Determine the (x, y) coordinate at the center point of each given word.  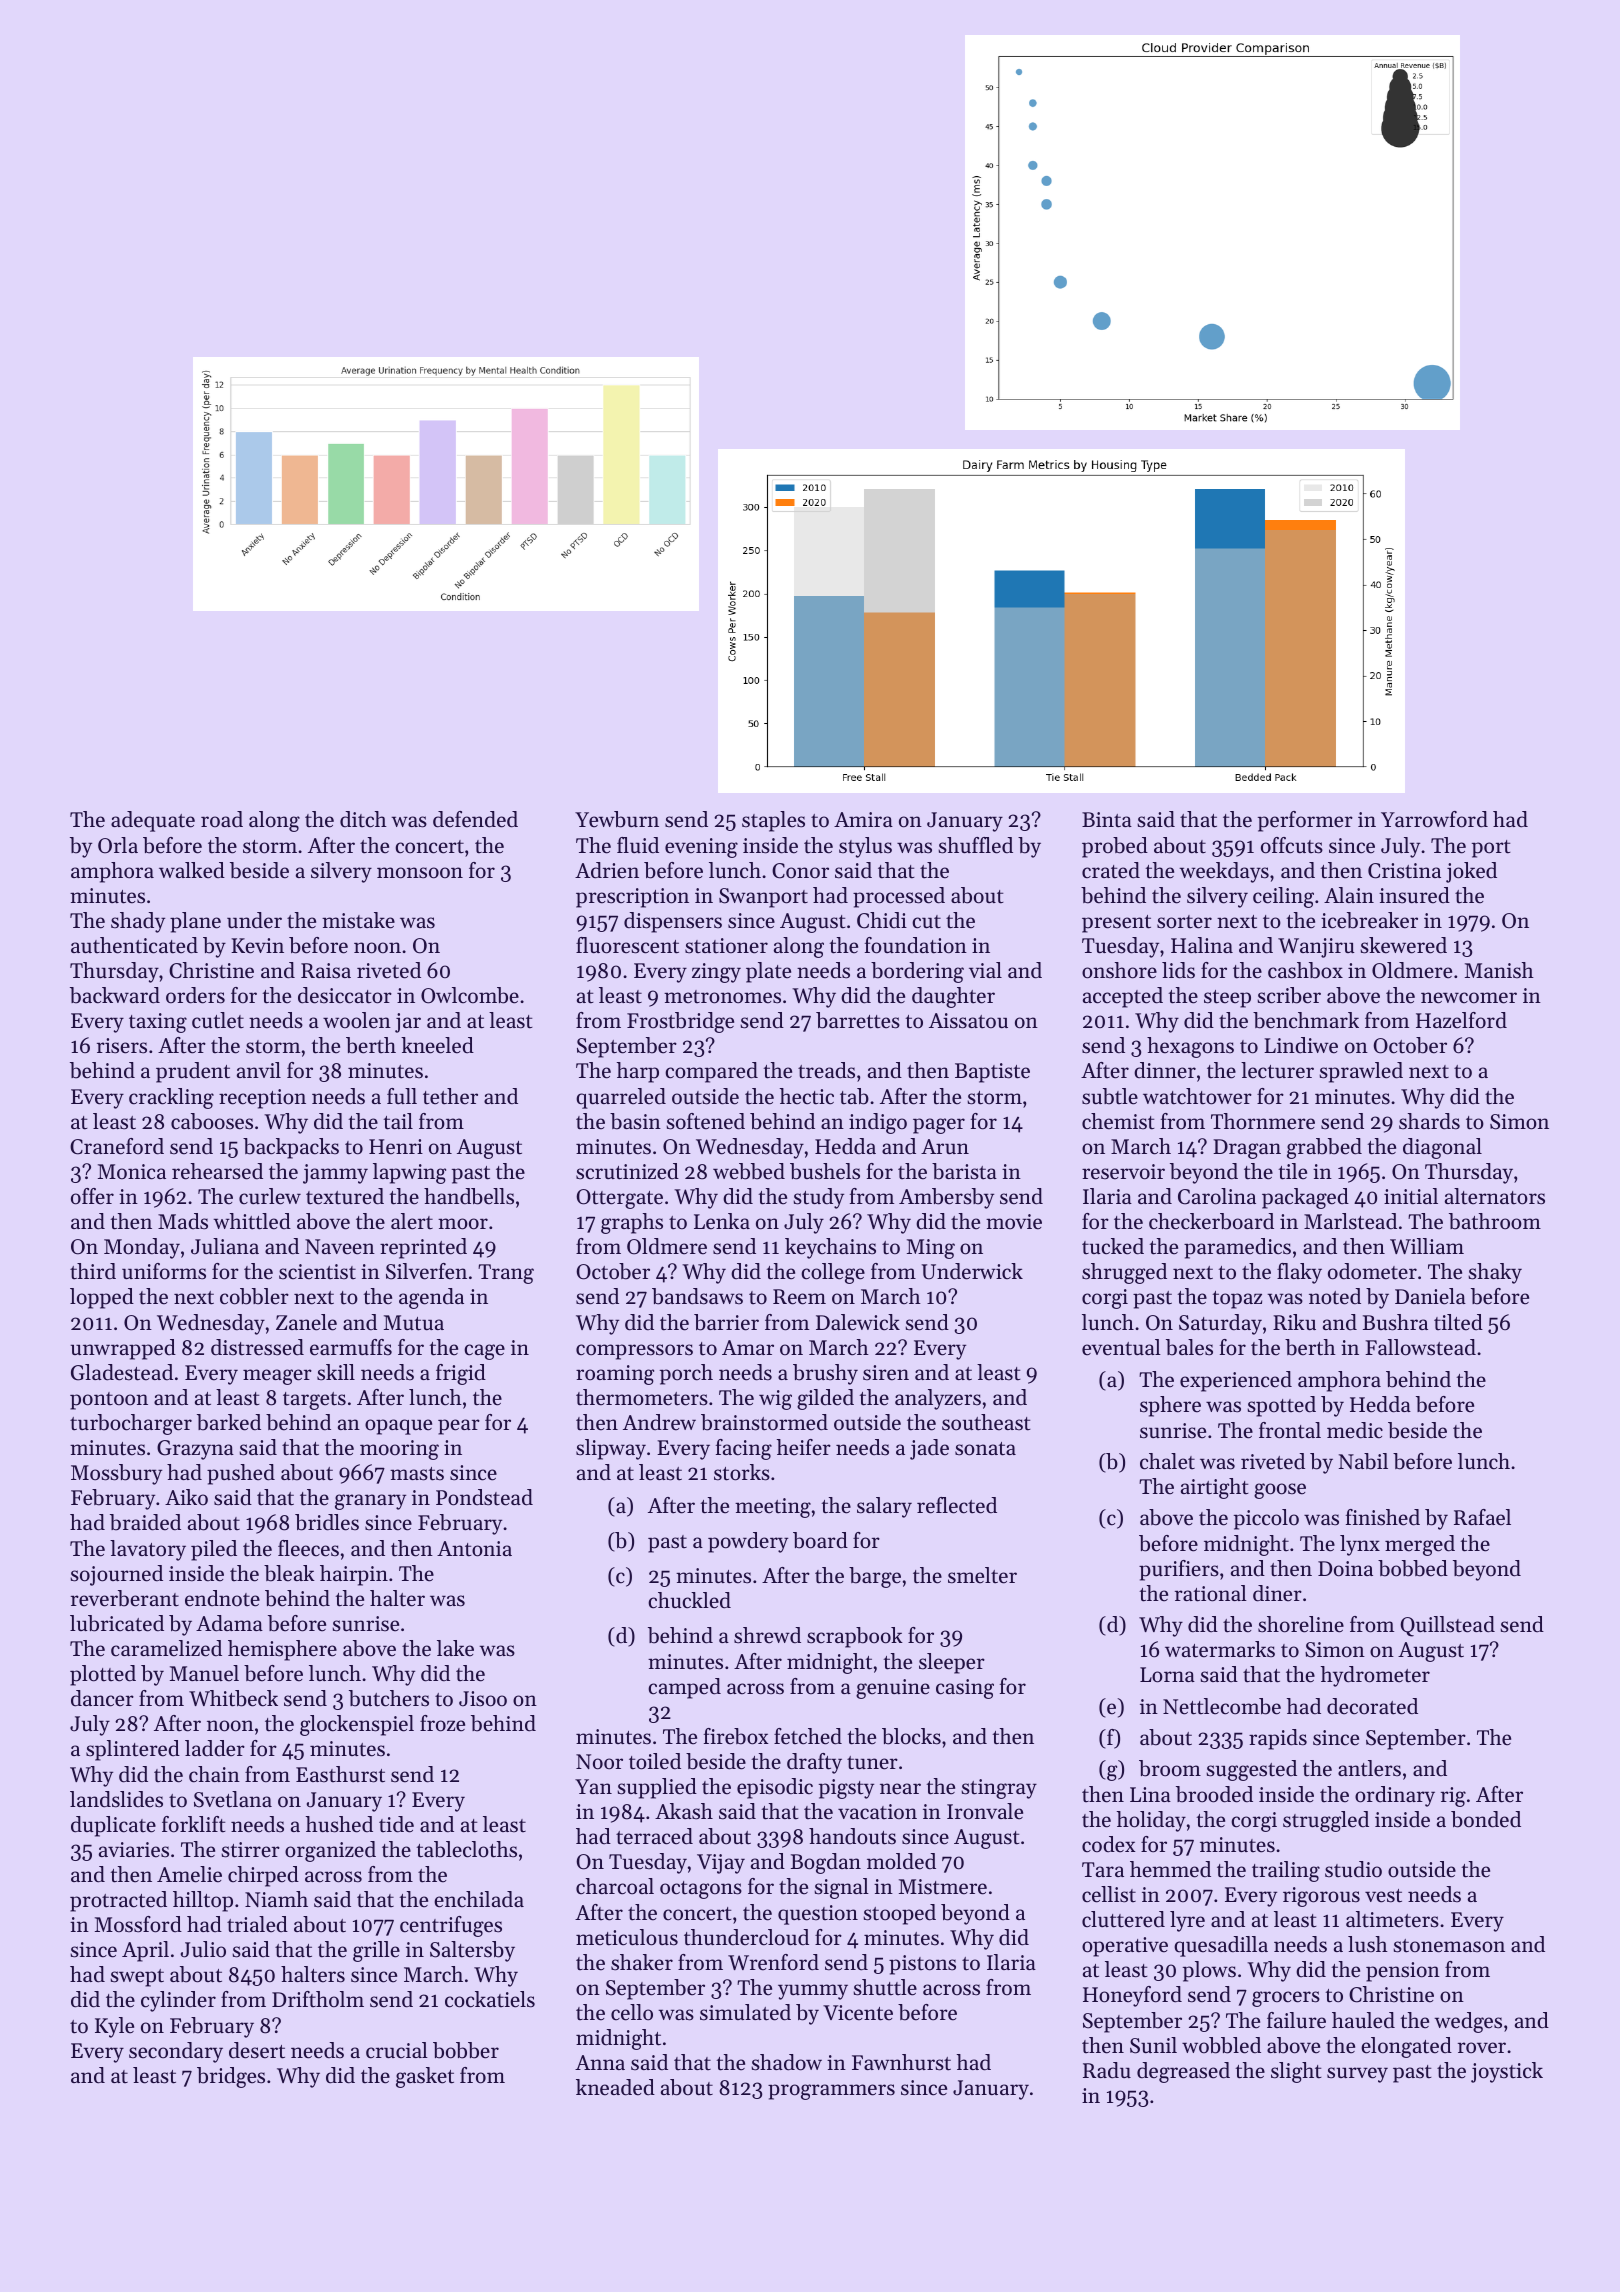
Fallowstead (1420, 1347)
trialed (257, 1924)
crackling (171, 1098)
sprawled (1361, 1072)
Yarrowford (1434, 819)
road (222, 819)
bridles (327, 1522)
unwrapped (123, 1349)
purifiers (1179, 1570)
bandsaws (697, 1296)
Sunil (1153, 2045)
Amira (863, 819)
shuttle (885, 1987)
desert (257, 2050)
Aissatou (968, 1021)
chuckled (689, 1600)
